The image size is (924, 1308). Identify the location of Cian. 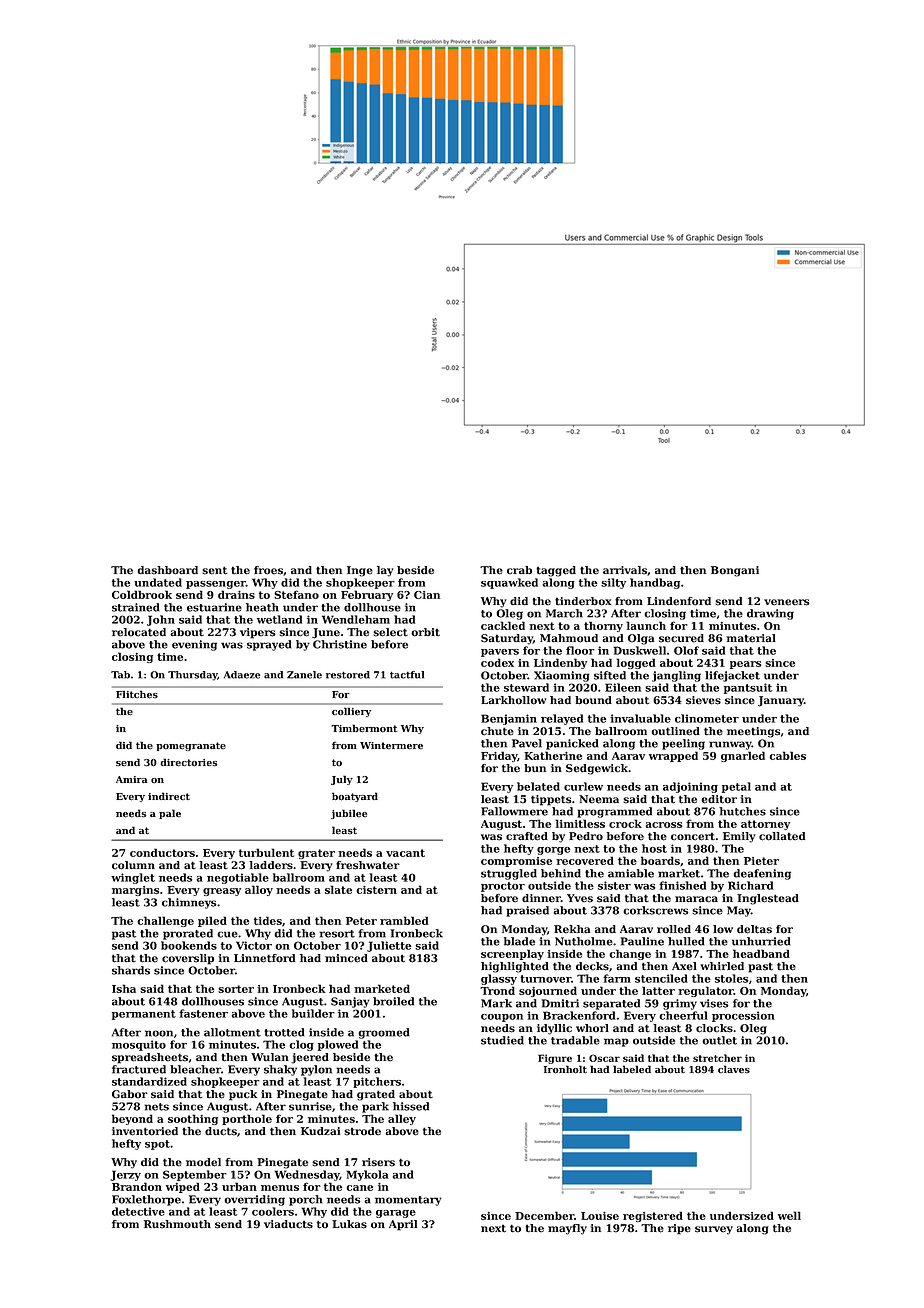
(427, 595).
